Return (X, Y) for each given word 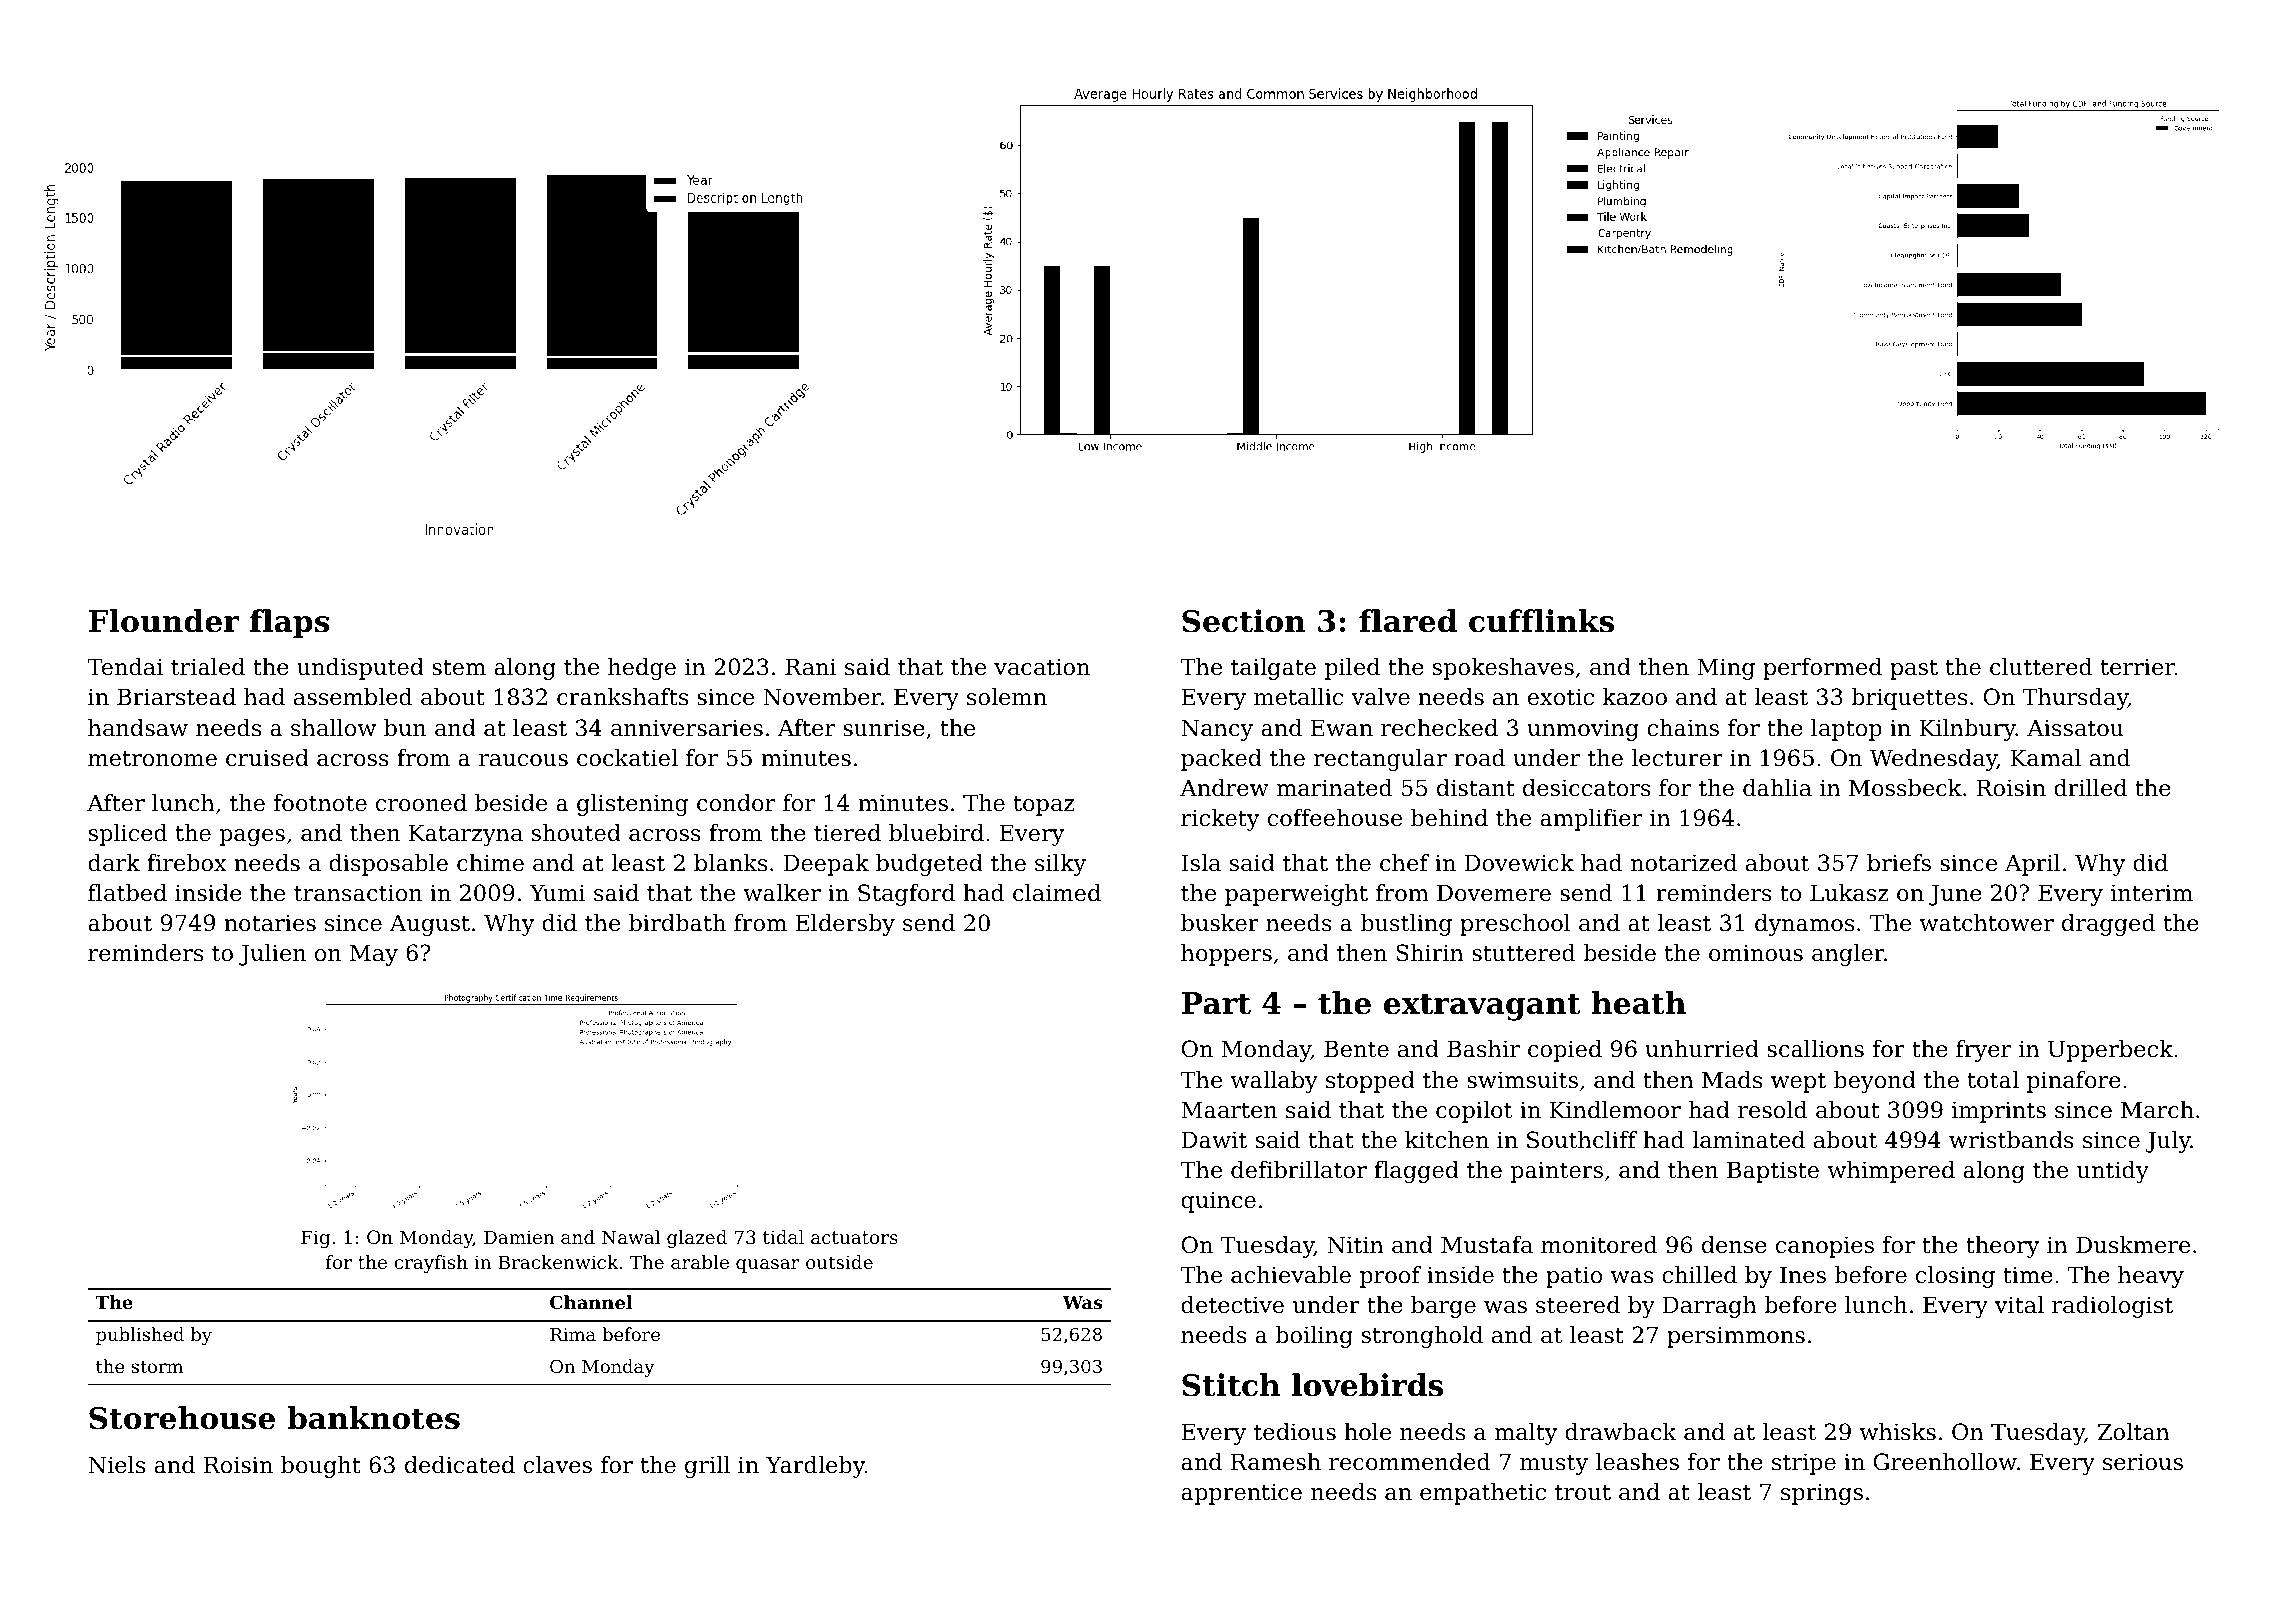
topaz (1044, 805)
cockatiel (627, 758)
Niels (116, 1465)
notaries (270, 923)
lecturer (1677, 758)
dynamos (1804, 925)
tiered (847, 833)
